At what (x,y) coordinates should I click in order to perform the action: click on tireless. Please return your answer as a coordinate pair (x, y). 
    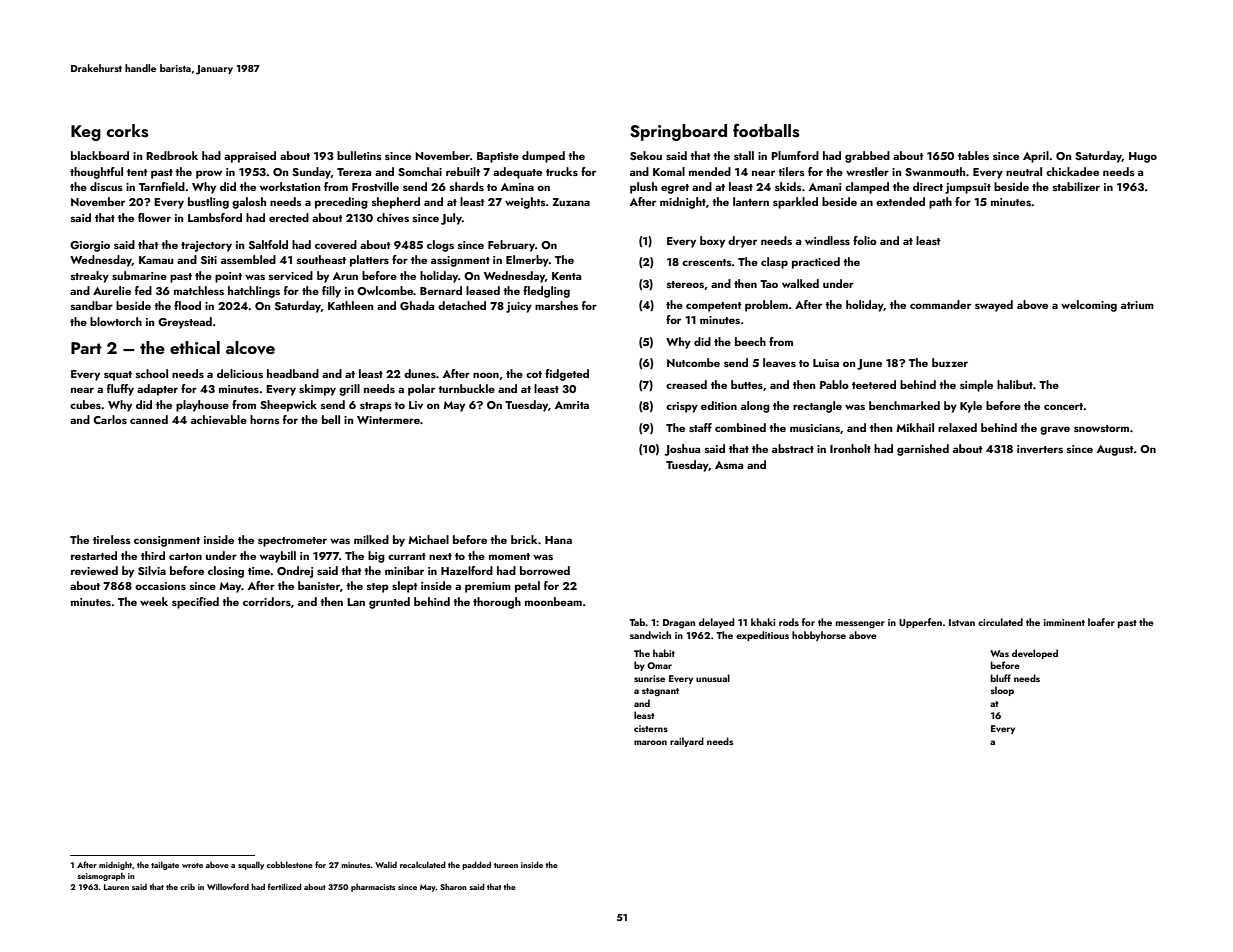
    Looking at the image, I should click on (112, 539).
